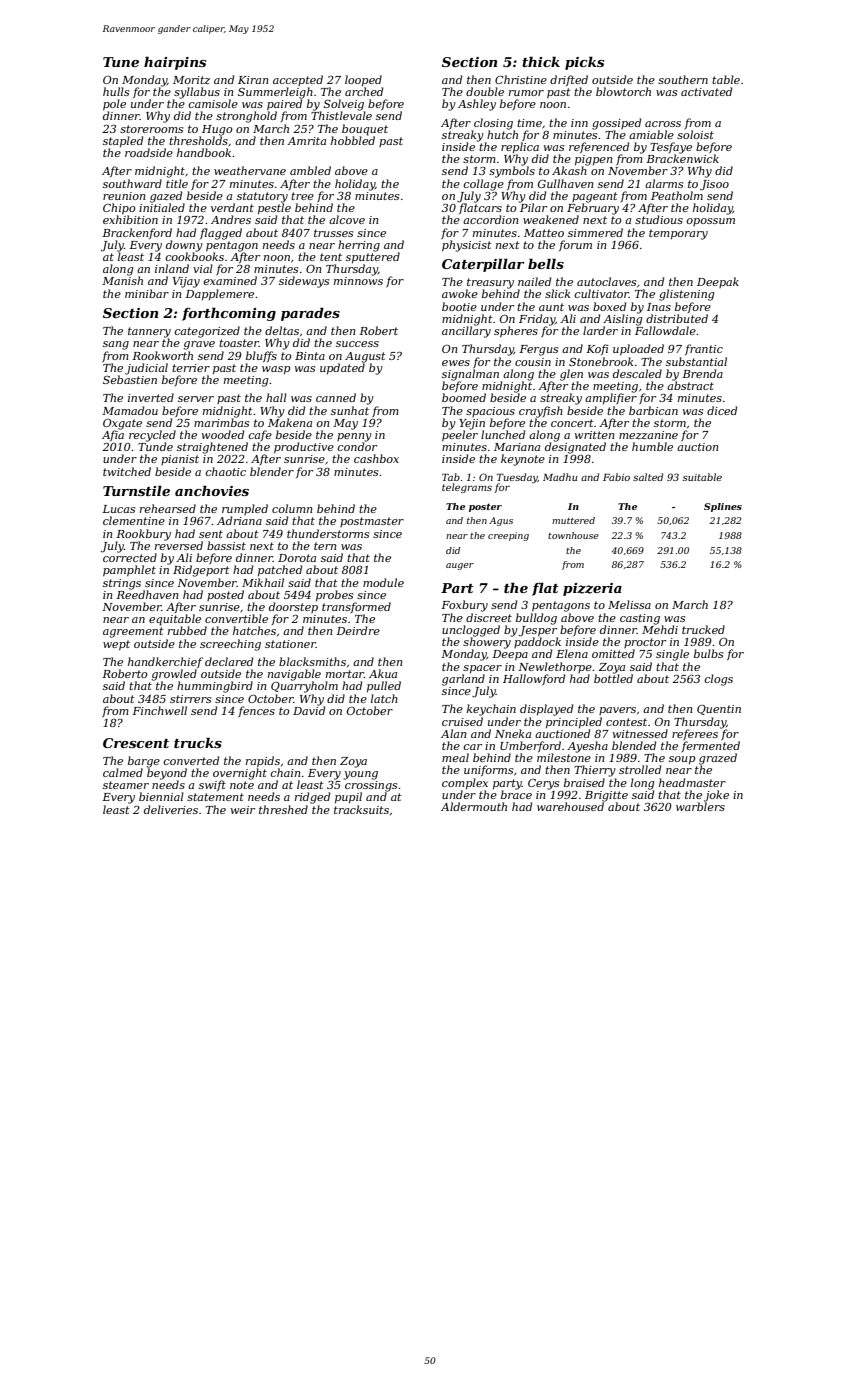 The image size is (849, 1400). What do you see at coordinates (293, 607) in the screenshot?
I see `doorstep` at bounding box center [293, 607].
